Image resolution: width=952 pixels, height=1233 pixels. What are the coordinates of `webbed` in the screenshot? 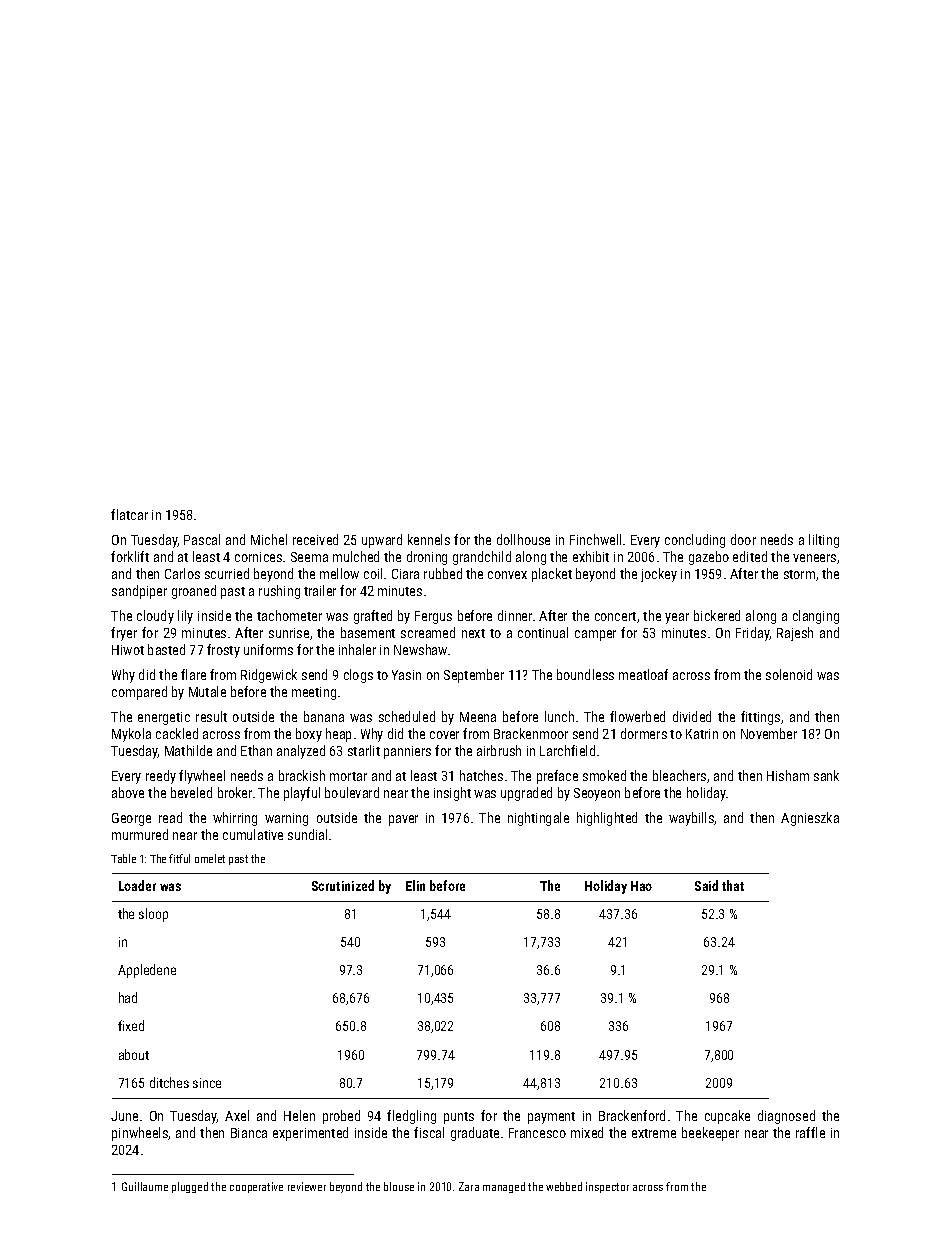 It's located at (564, 1186).
